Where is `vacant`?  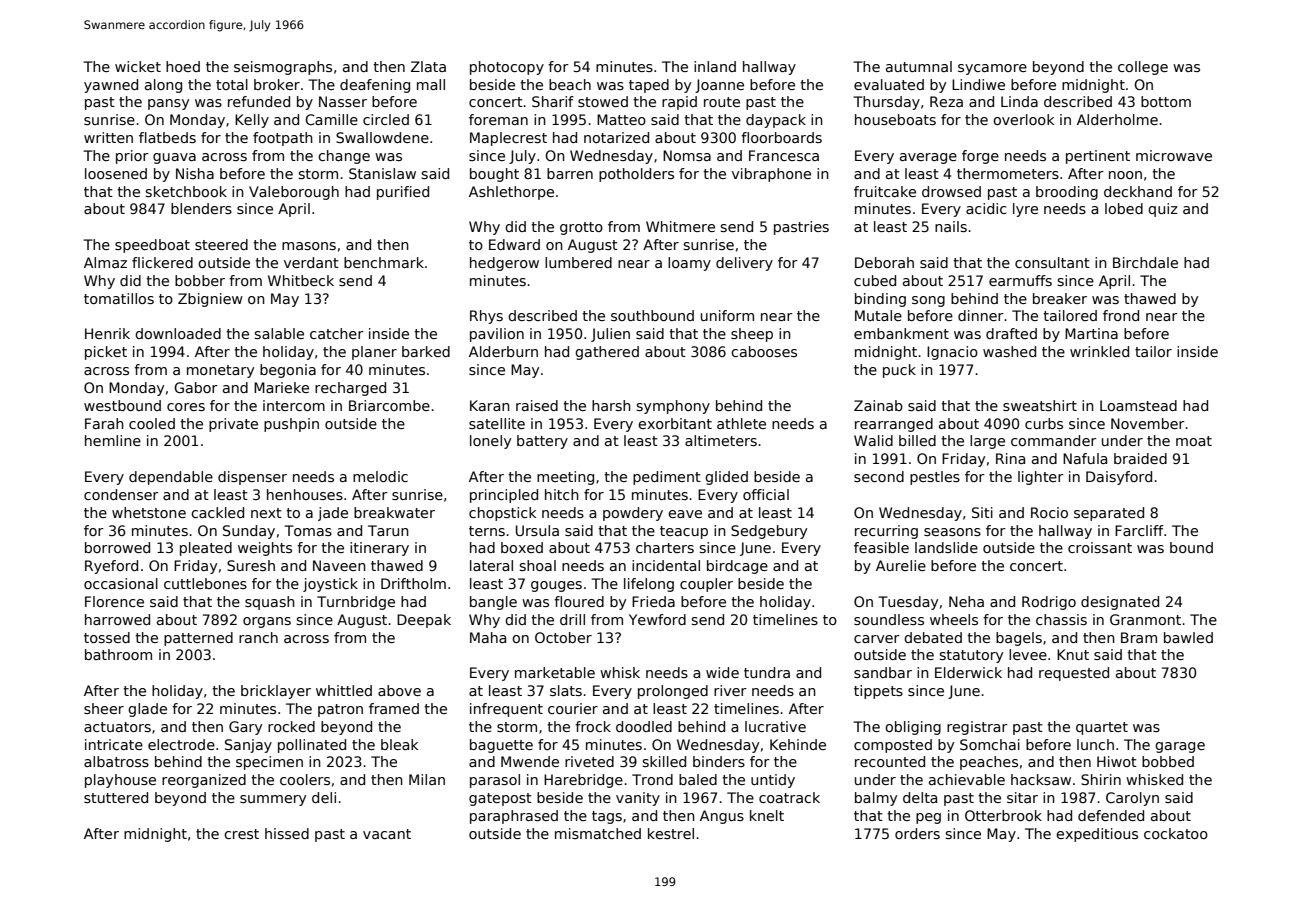
vacant is located at coordinates (387, 834).
